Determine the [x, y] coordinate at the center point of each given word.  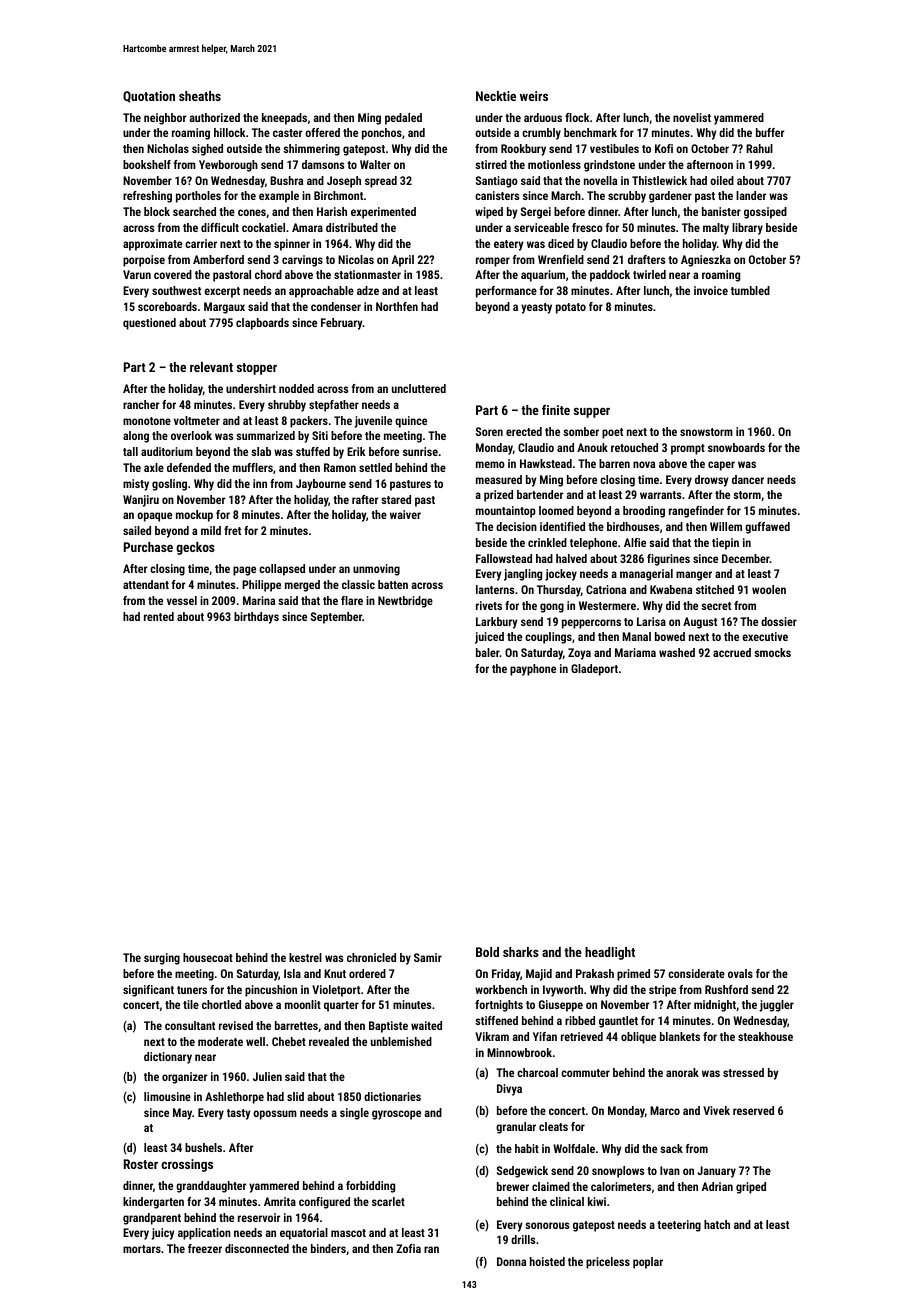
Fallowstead [504, 558]
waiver [405, 514]
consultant [190, 1025]
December [746, 558]
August [700, 623]
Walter [375, 164]
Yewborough [228, 166]
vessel [182, 600]
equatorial [304, 1234]
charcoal [537, 1072]
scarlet [388, 1201]
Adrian [717, 1186]
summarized [265, 435]
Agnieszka [706, 261]
